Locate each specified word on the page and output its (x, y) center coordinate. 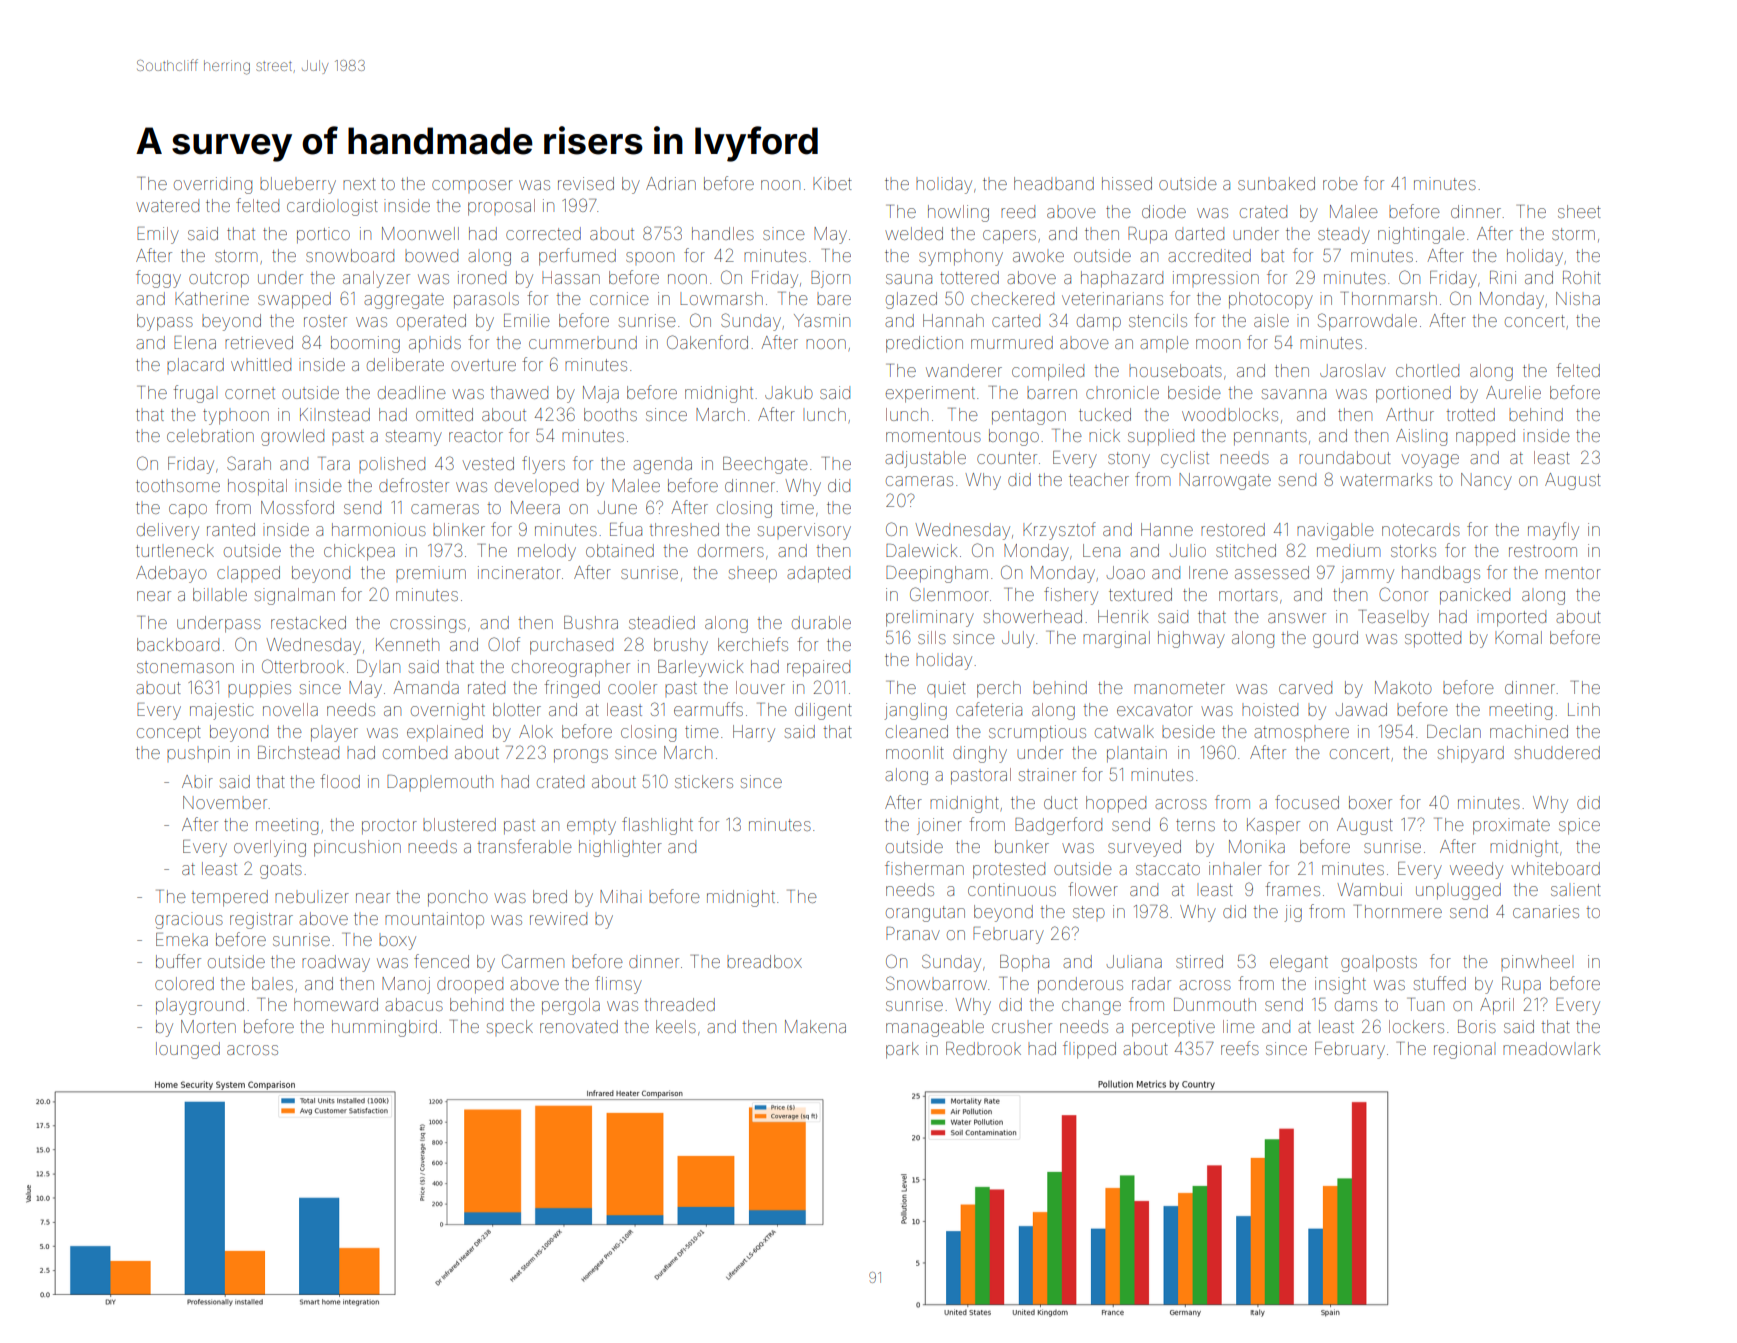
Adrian (671, 183)
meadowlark (1551, 1048)
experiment (930, 394)
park (902, 1050)
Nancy (1486, 481)
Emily (158, 235)
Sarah (249, 463)
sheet (1579, 211)
